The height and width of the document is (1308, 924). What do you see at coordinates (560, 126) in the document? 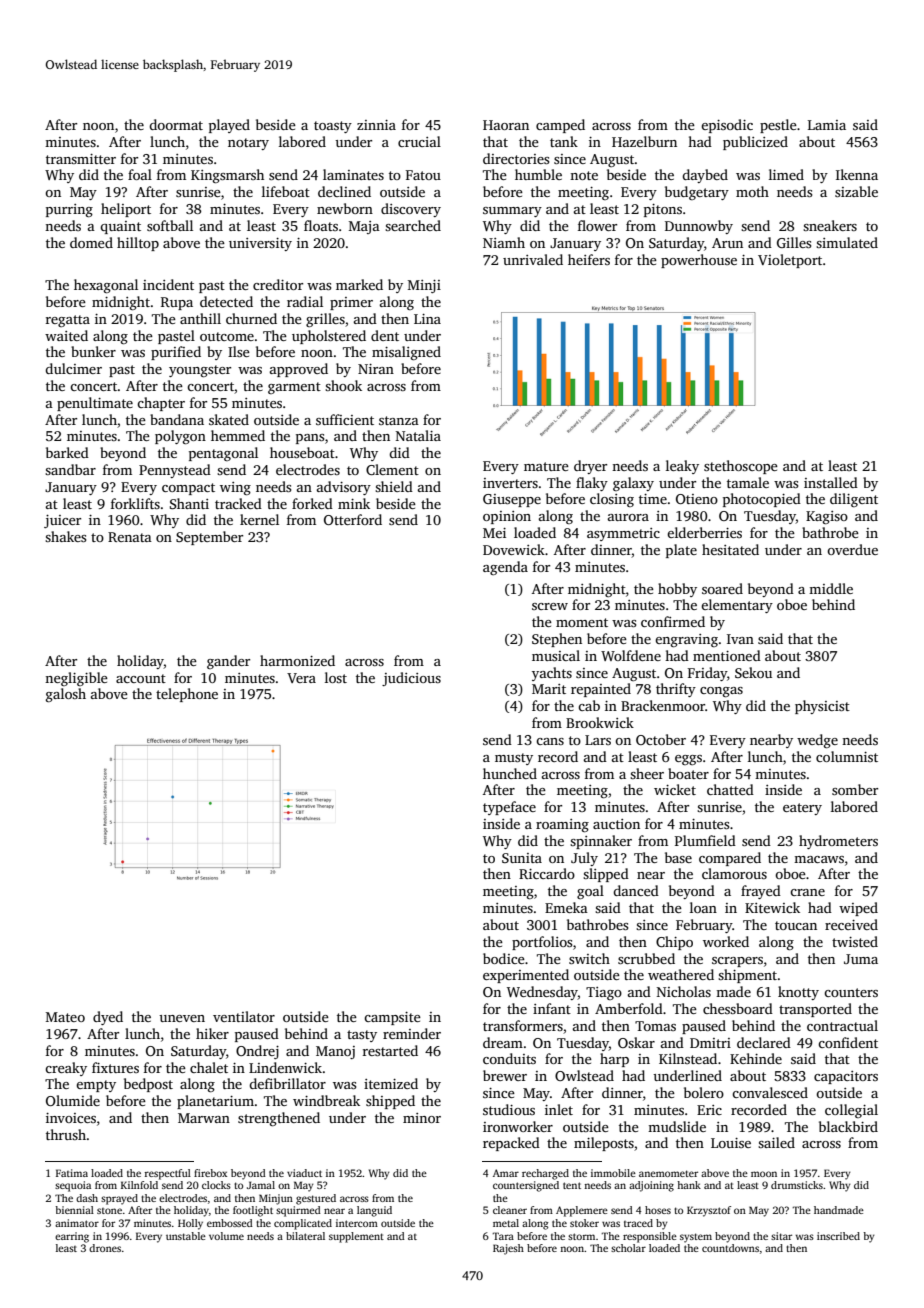
I see `camped` at bounding box center [560, 126].
